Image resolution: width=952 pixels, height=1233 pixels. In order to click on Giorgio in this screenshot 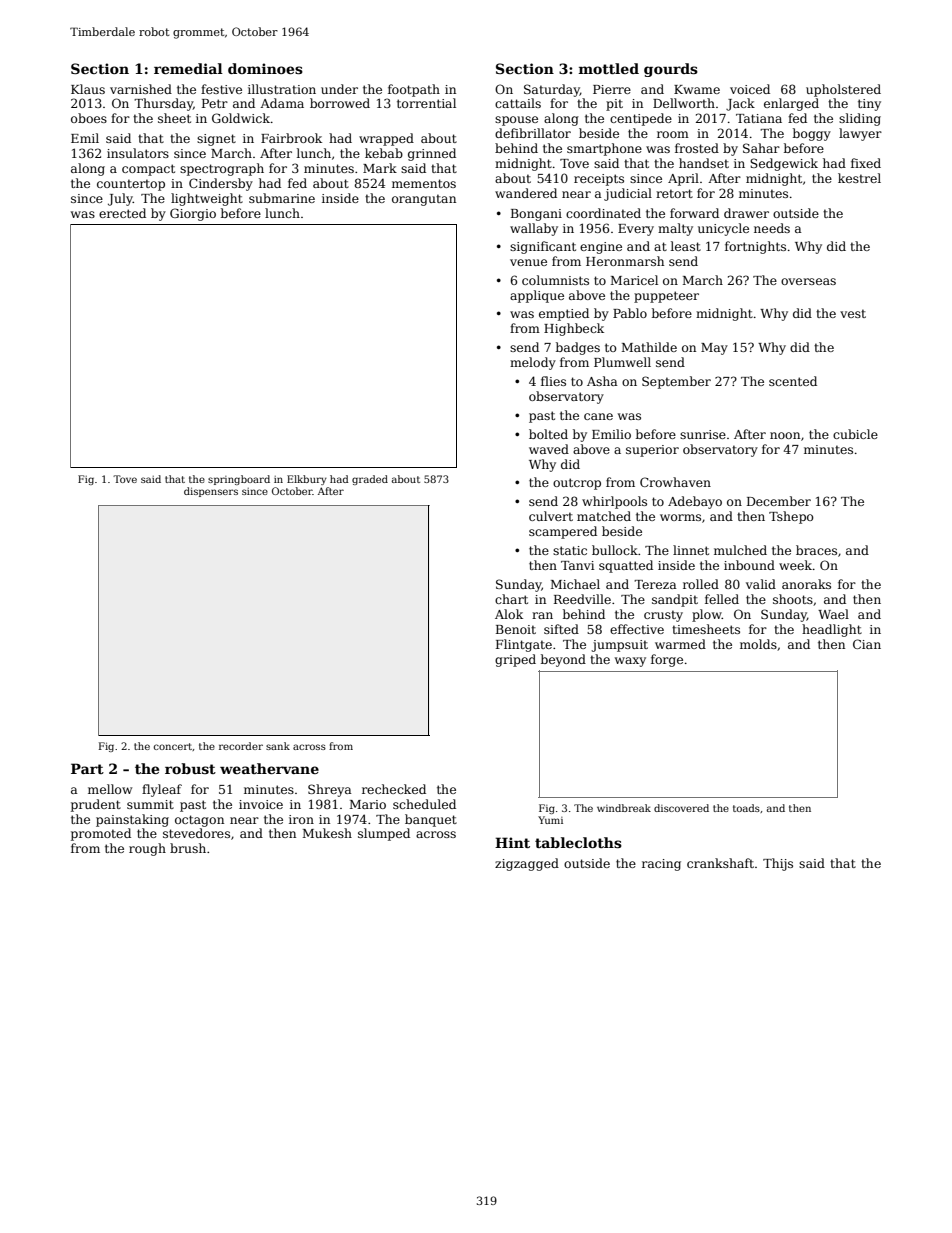, I will do `click(193, 214)`.
